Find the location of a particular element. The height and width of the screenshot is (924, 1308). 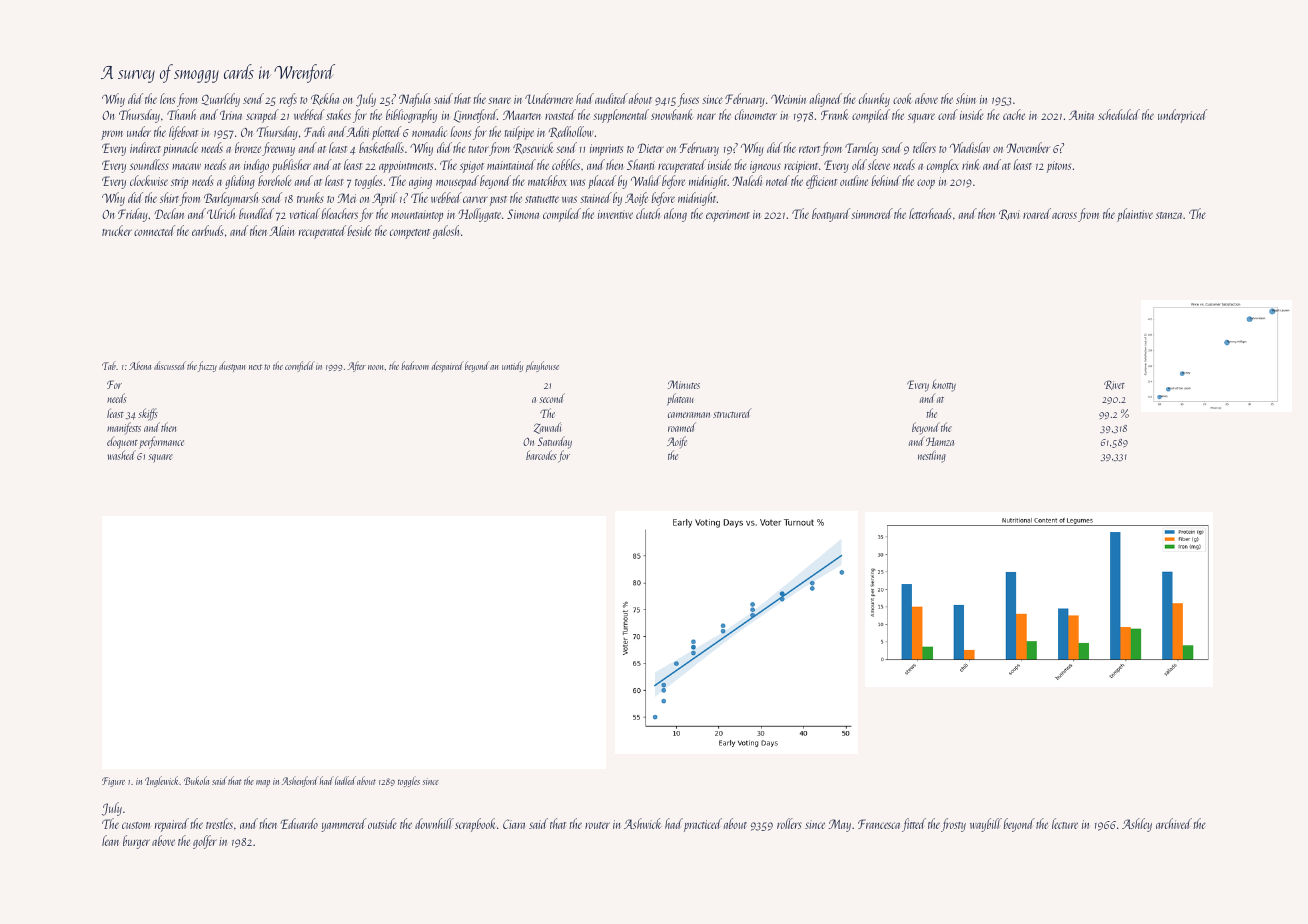

cameraman is located at coordinates (689, 415).
